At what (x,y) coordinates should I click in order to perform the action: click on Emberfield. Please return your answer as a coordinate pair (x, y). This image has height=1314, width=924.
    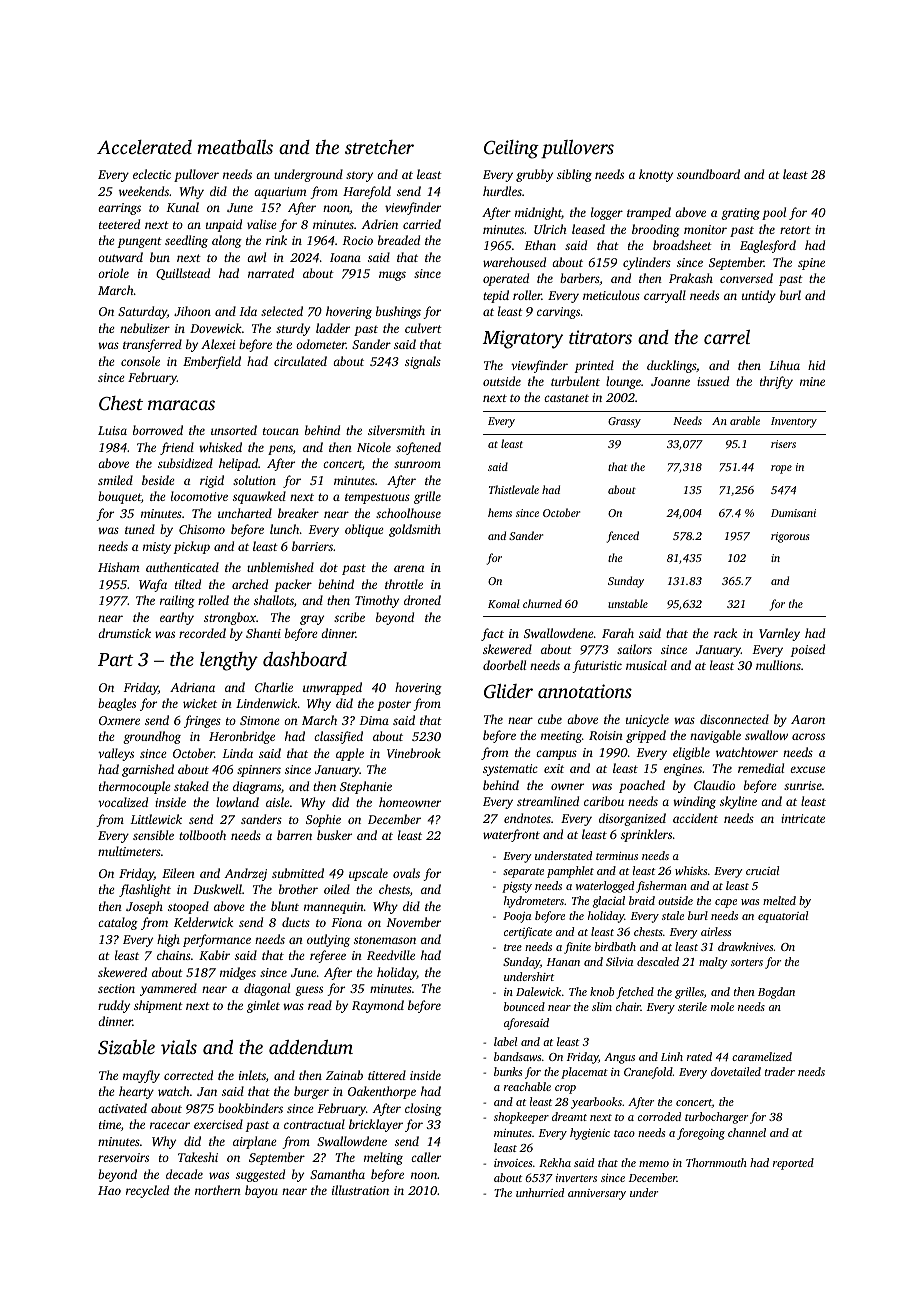
    Looking at the image, I should click on (212, 362).
